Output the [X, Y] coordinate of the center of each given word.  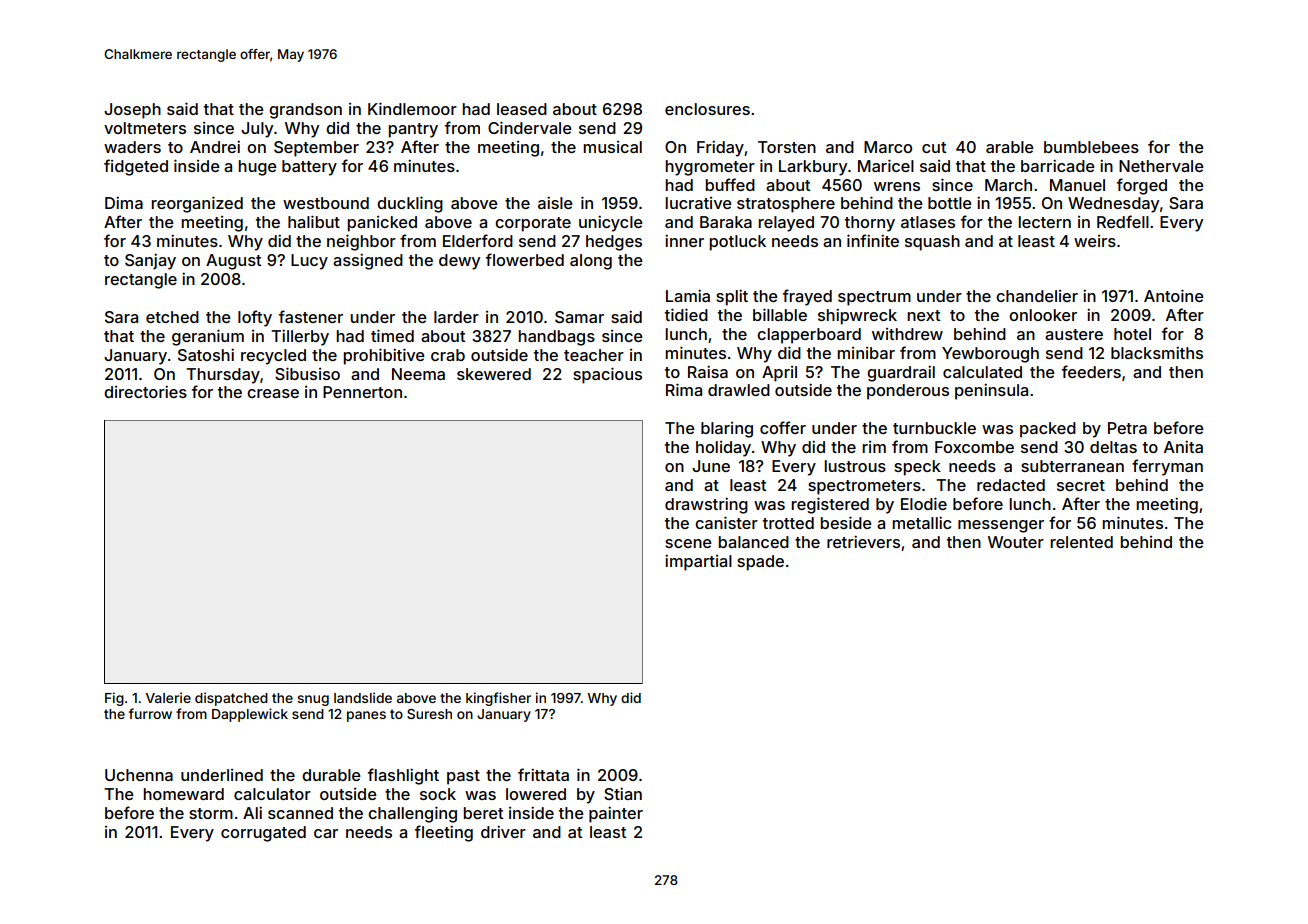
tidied [686, 314]
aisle [555, 202]
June [711, 466]
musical [612, 147]
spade [760, 563]
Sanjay [150, 261]
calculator [272, 794]
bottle [950, 203]
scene [688, 543]
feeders [1091, 371]
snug [313, 700]
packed [1048, 430]
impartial [698, 562]
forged [1142, 186]
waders [132, 147]
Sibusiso [307, 373]
